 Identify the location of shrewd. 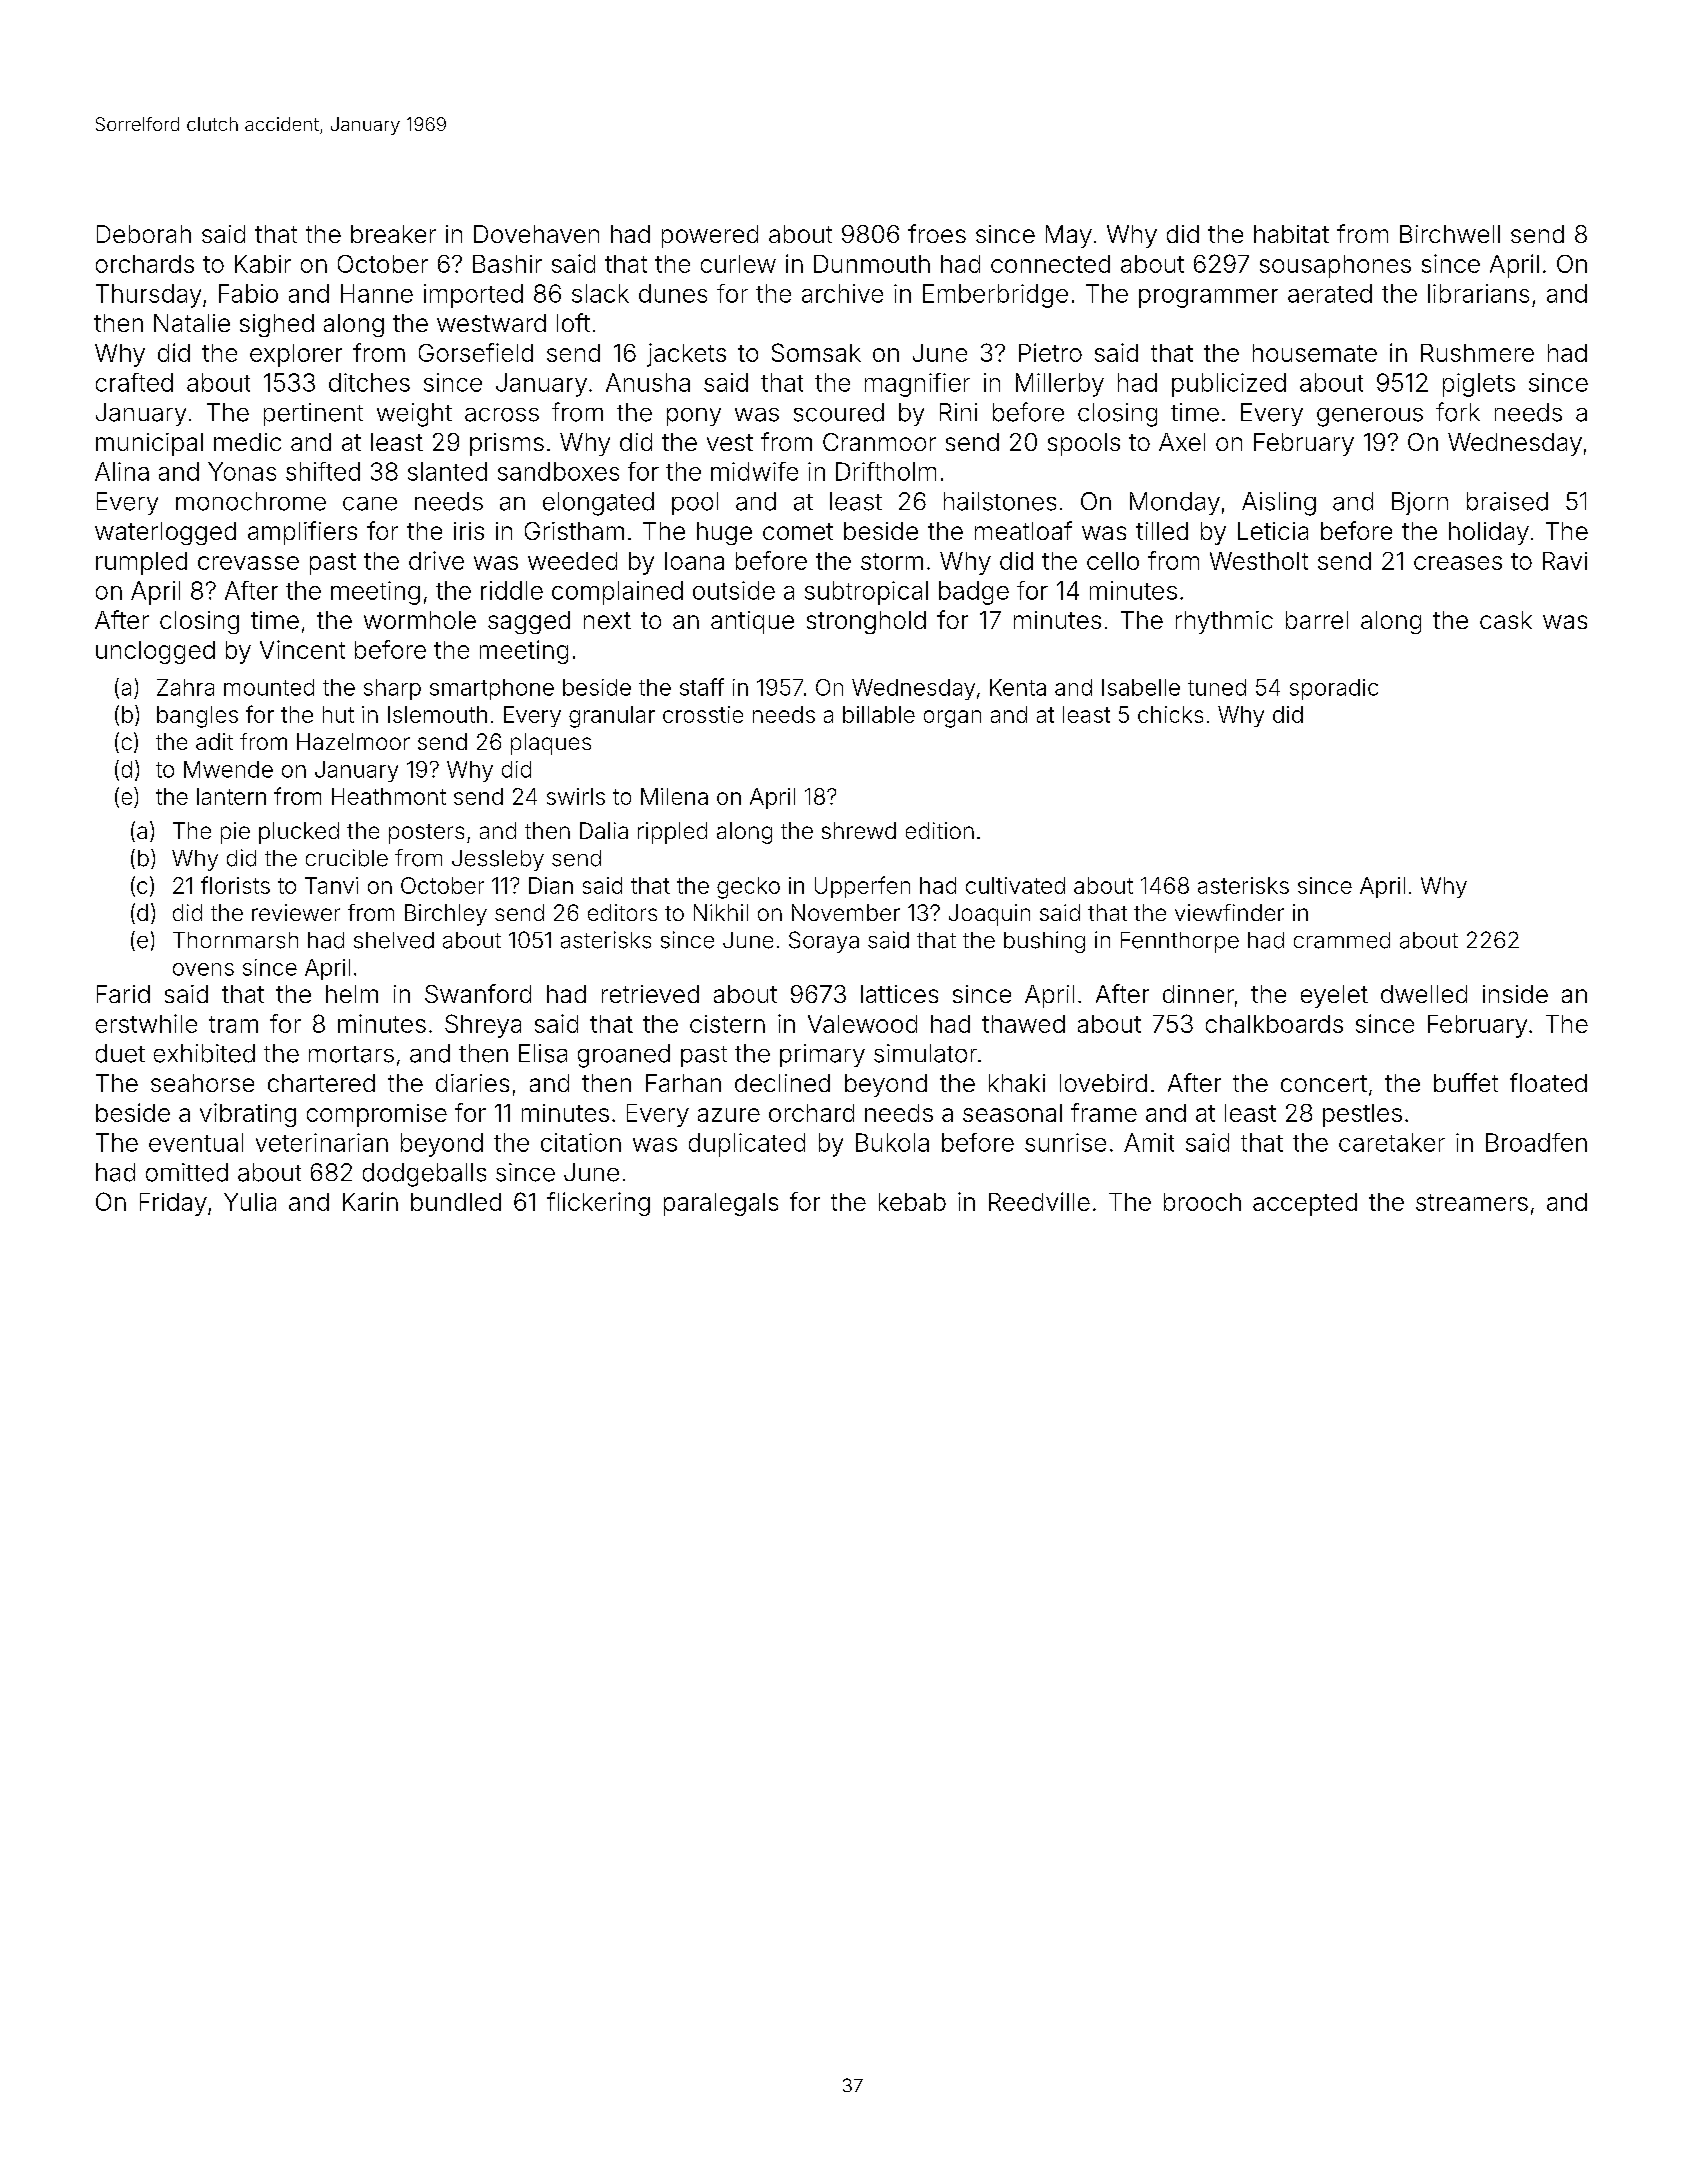
(859, 830).
